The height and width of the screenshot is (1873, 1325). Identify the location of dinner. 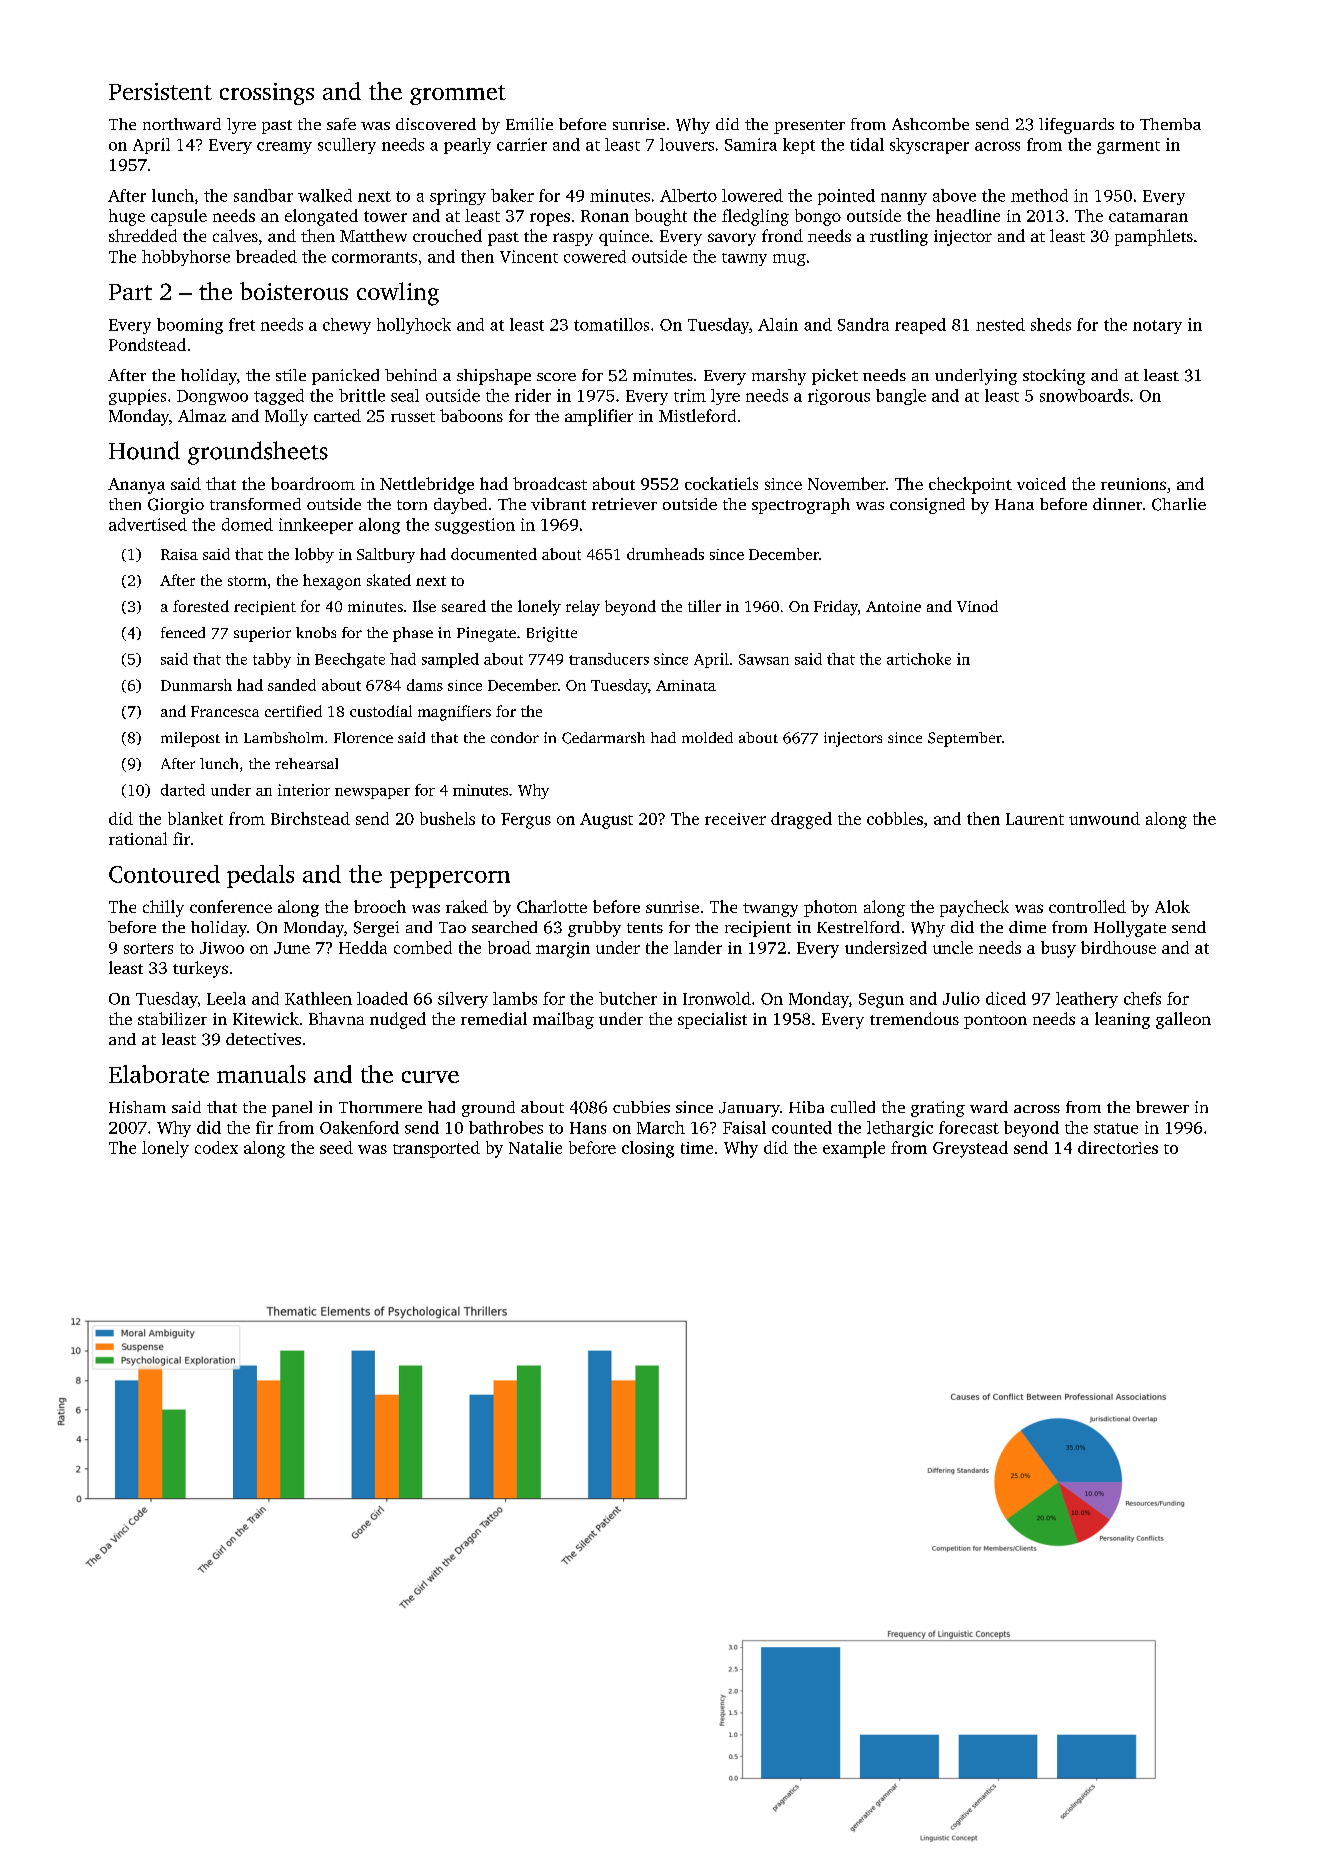
(1117, 504).
